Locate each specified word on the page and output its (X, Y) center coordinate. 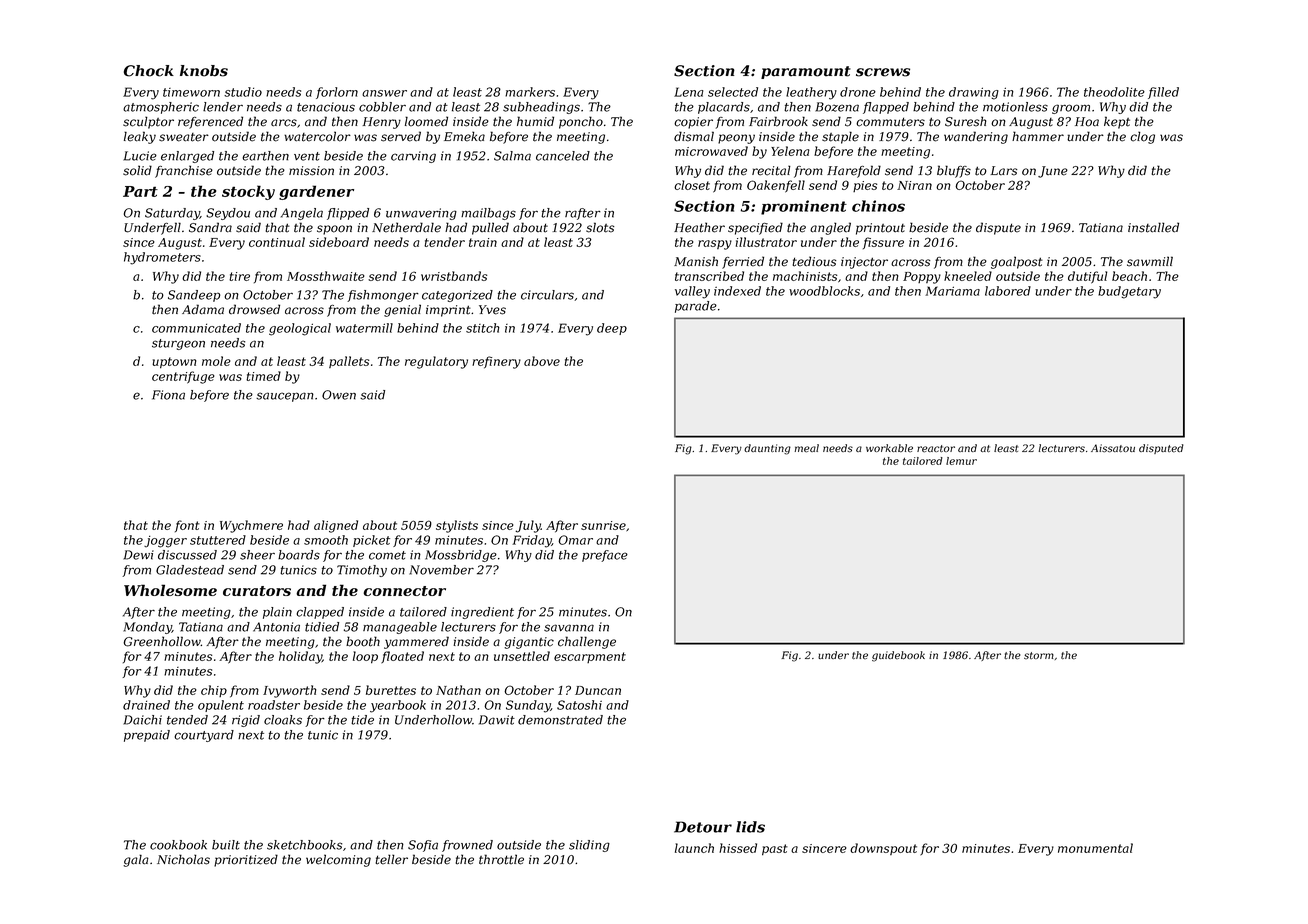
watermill (364, 328)
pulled (490, 228)
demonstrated (560, 720)
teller (391, 859)
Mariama (952, 291)
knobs (204, 71)
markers (530, 92)
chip (214, 691)
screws (883, 72)
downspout (883, 849)
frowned (467, 846)
